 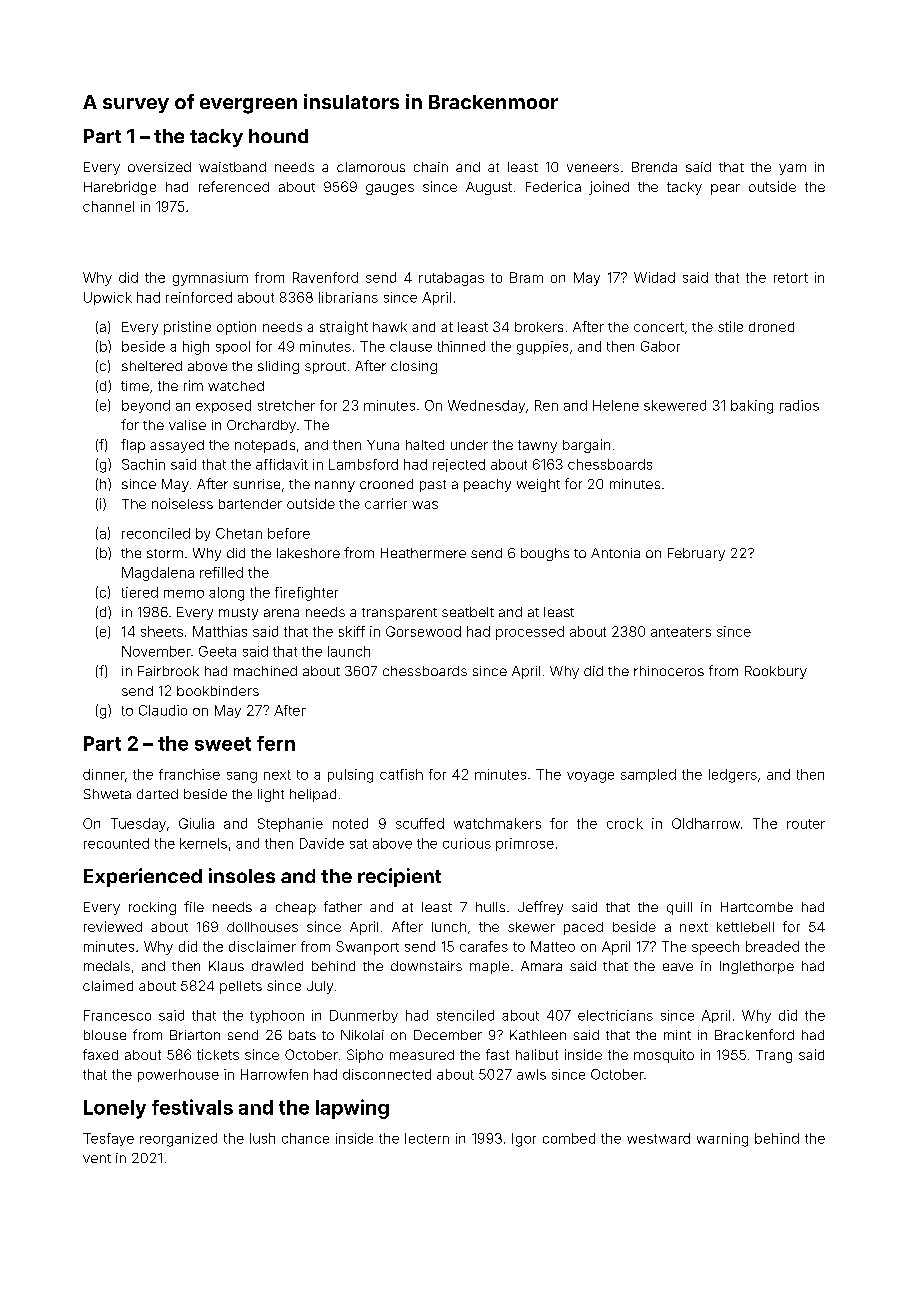 What do you see at coordinates (100, 1054) in the page?
I see `faxed` at bounding box center [100, 1054].
